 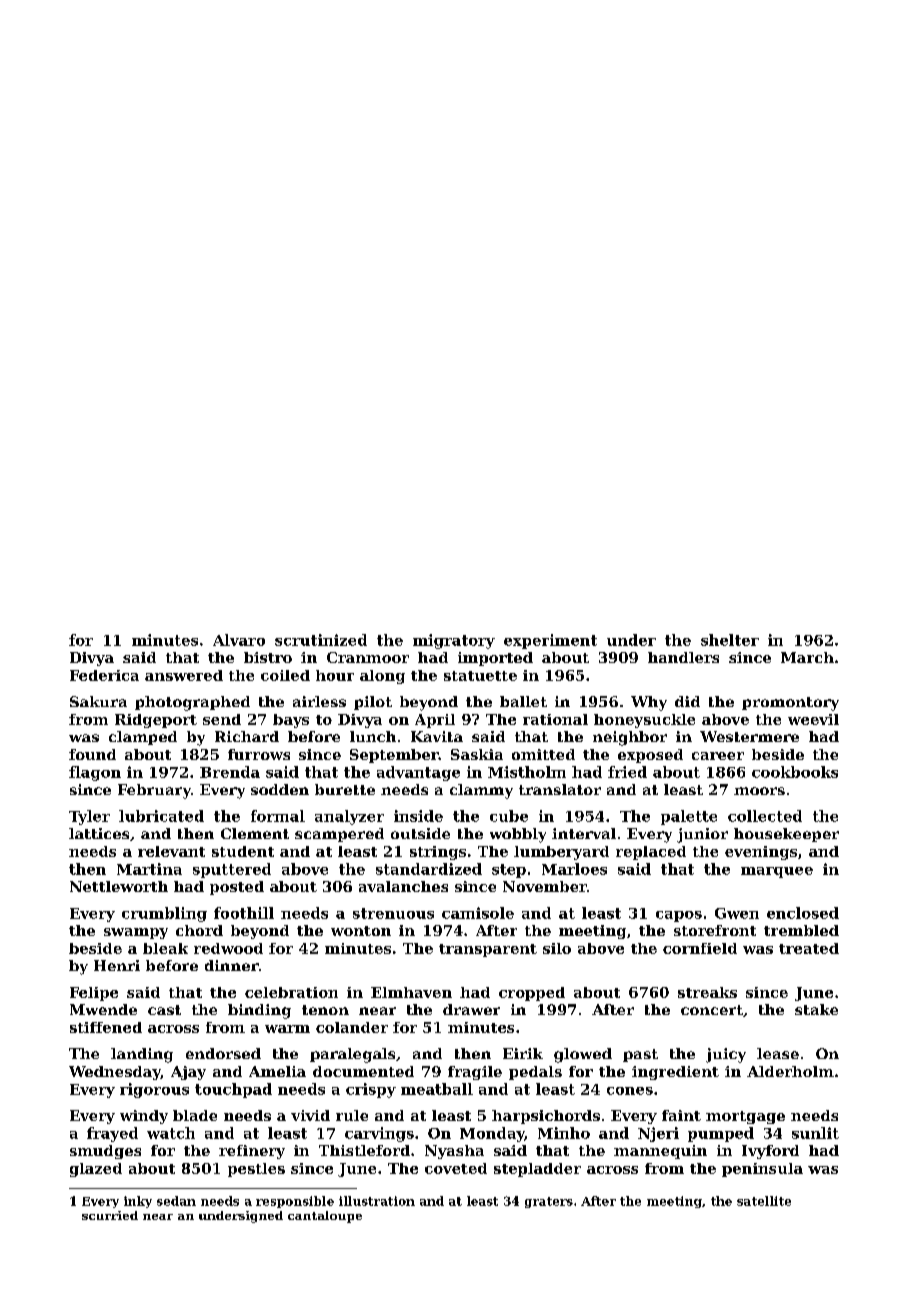 What do you see at coordinates (411, 992) in the document?
I see `Elmhaven` at bounding box center [411, 992].
